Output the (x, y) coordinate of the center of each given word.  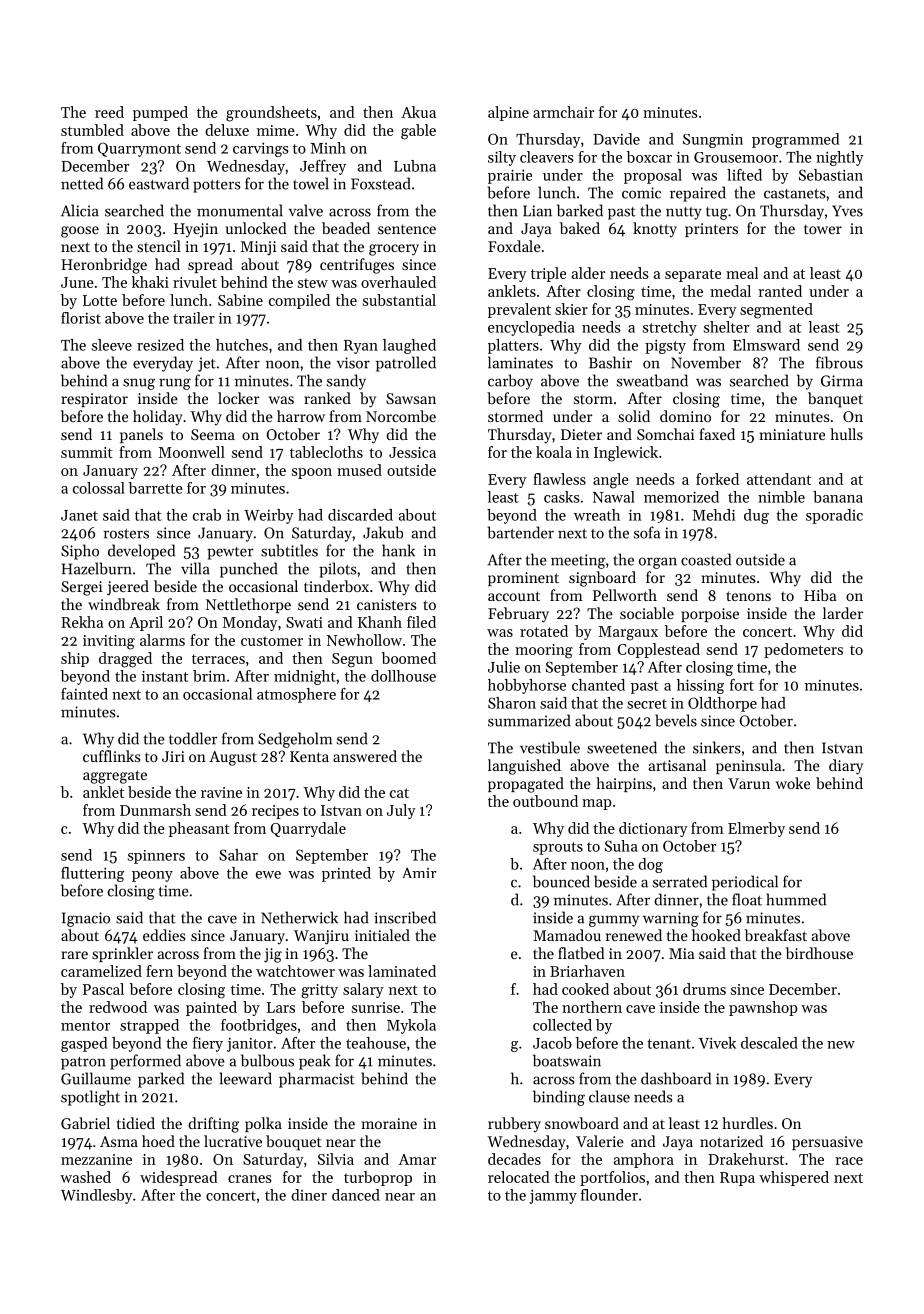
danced (356, 1195)
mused (359, 470)
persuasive (827, 1143)
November (706, 362)
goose (80, 232)
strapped (149, 1026)
